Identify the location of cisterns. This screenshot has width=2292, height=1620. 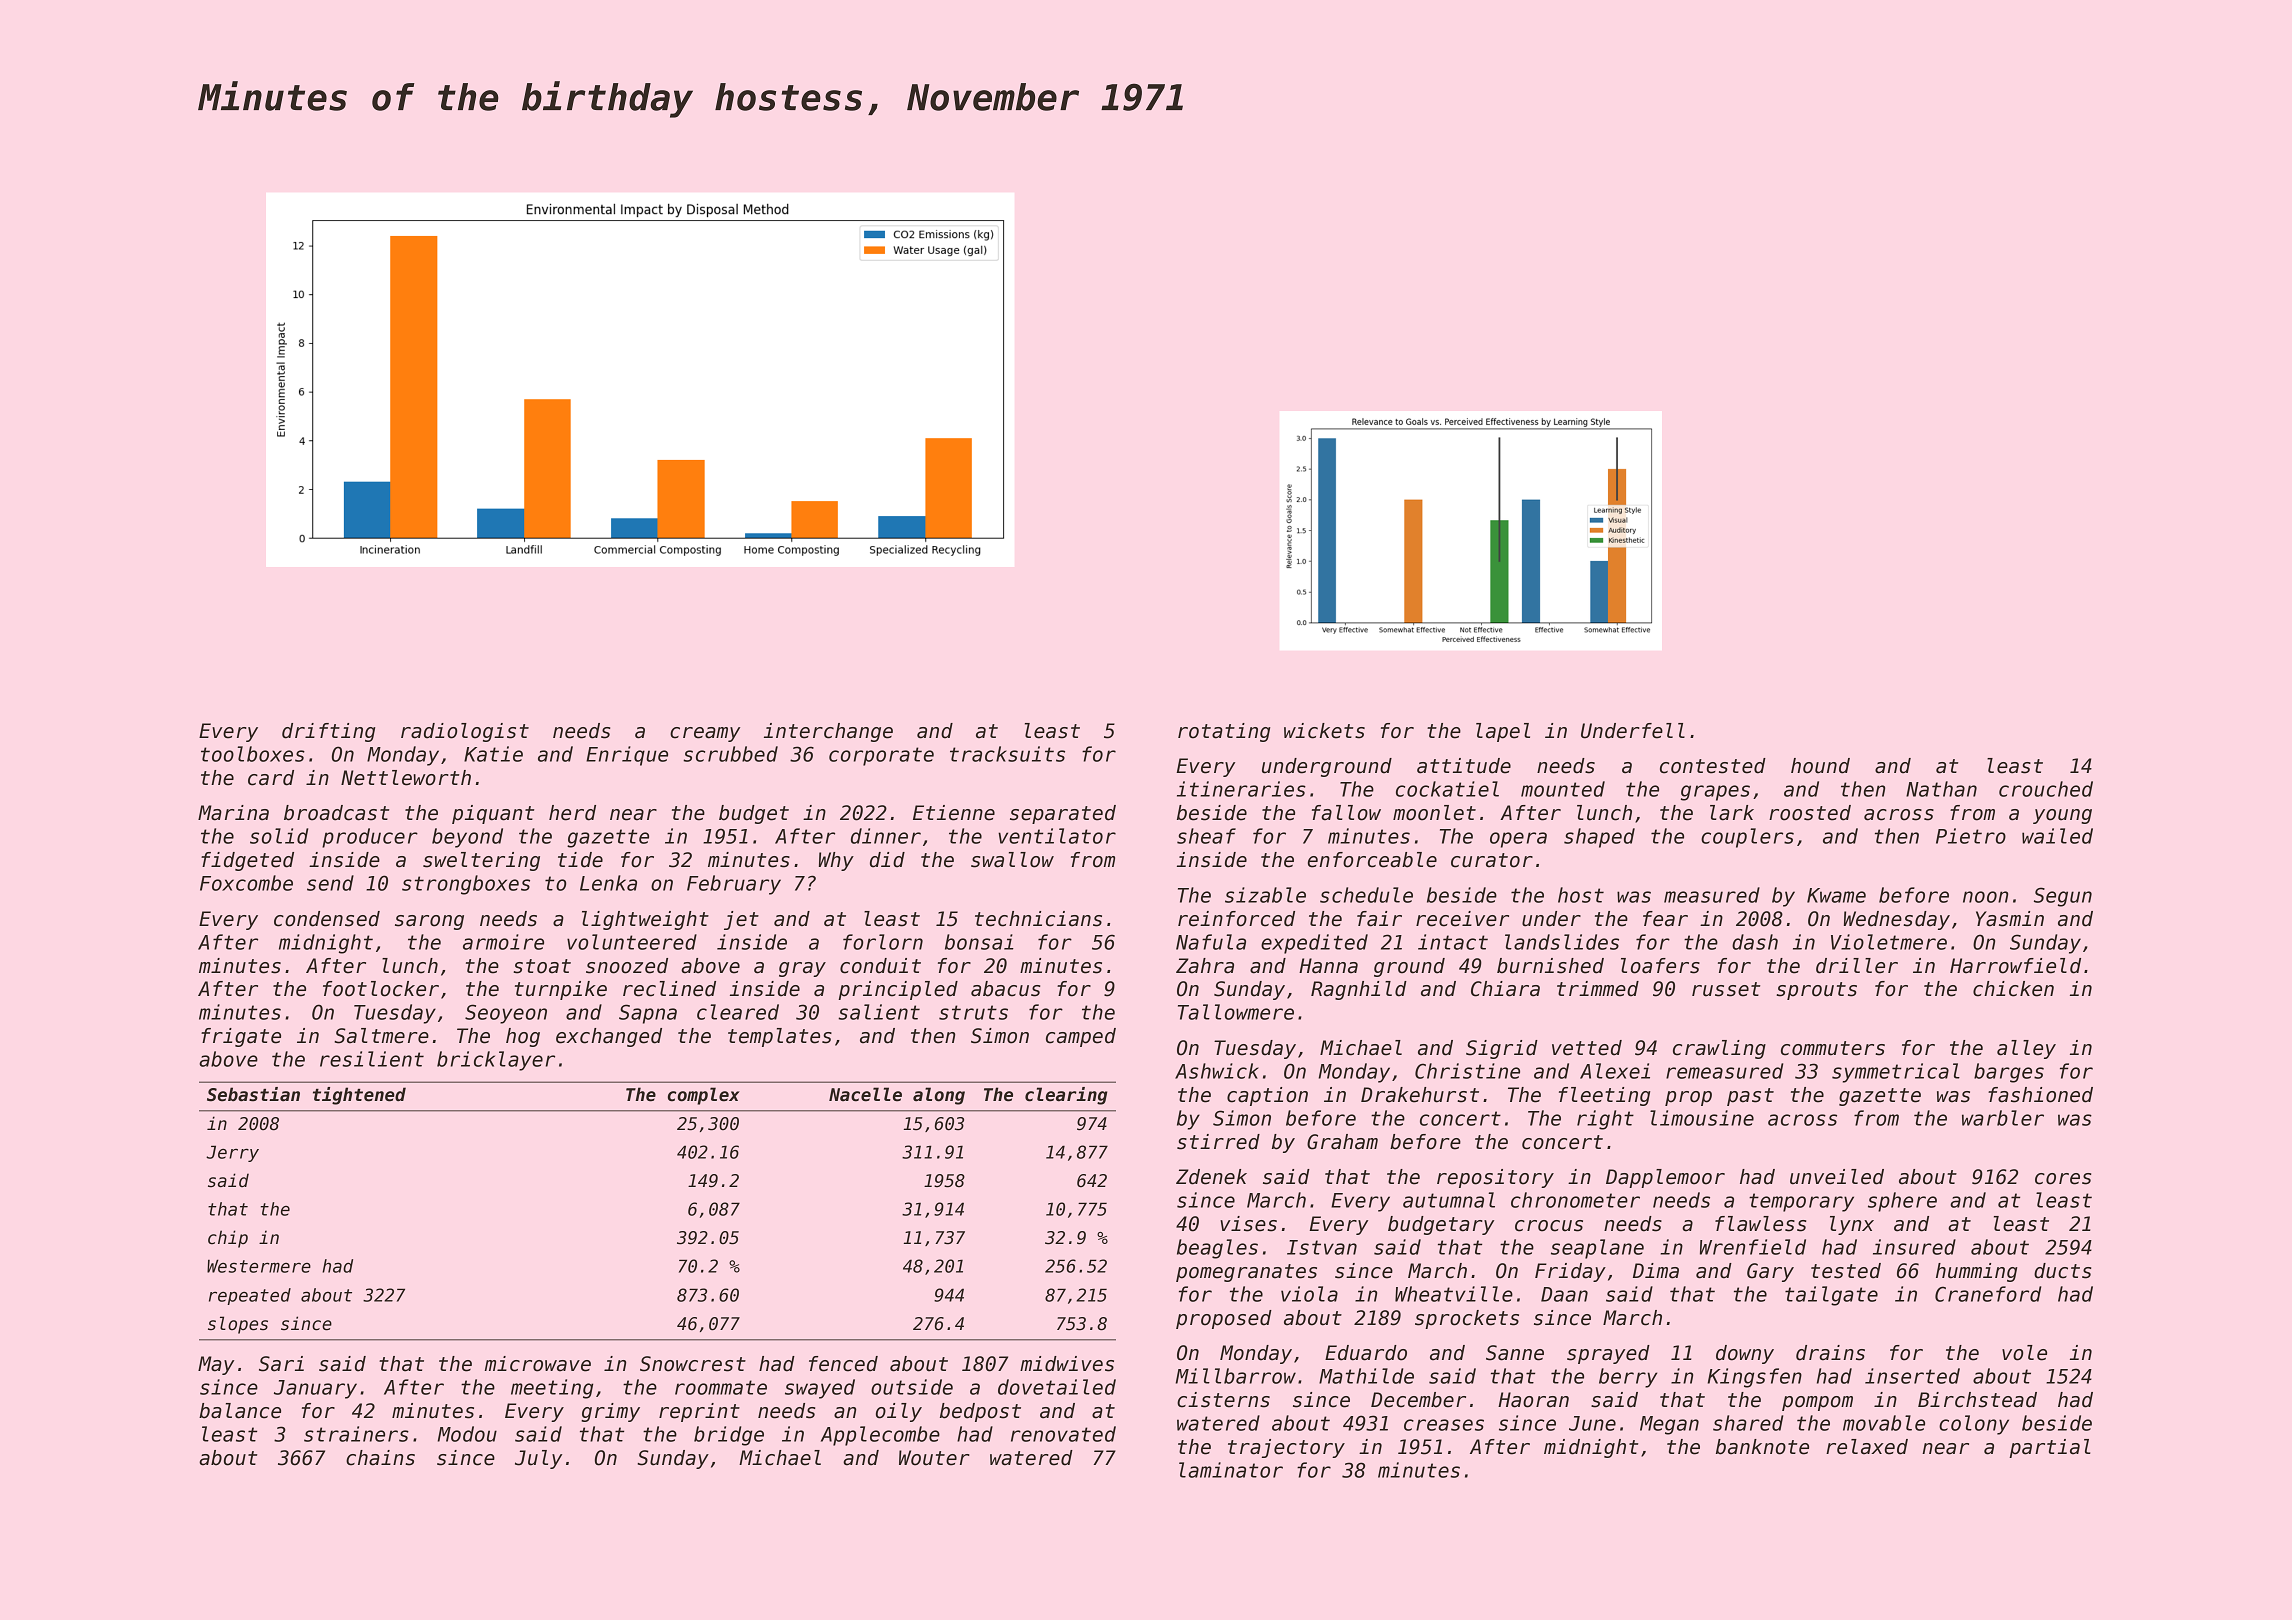
(1223, 1400).
